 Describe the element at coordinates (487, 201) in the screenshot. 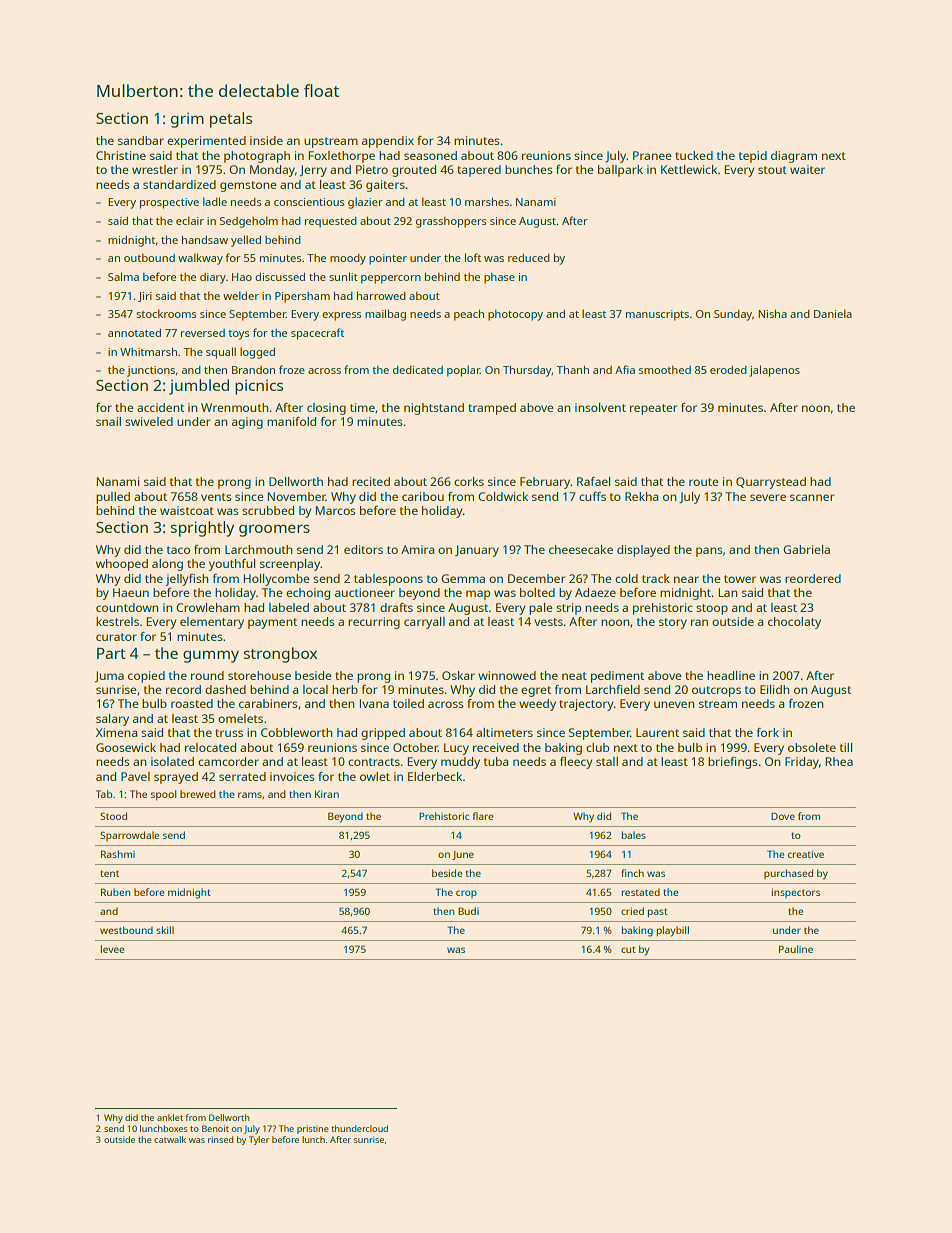

I see `marshes` at that location.
